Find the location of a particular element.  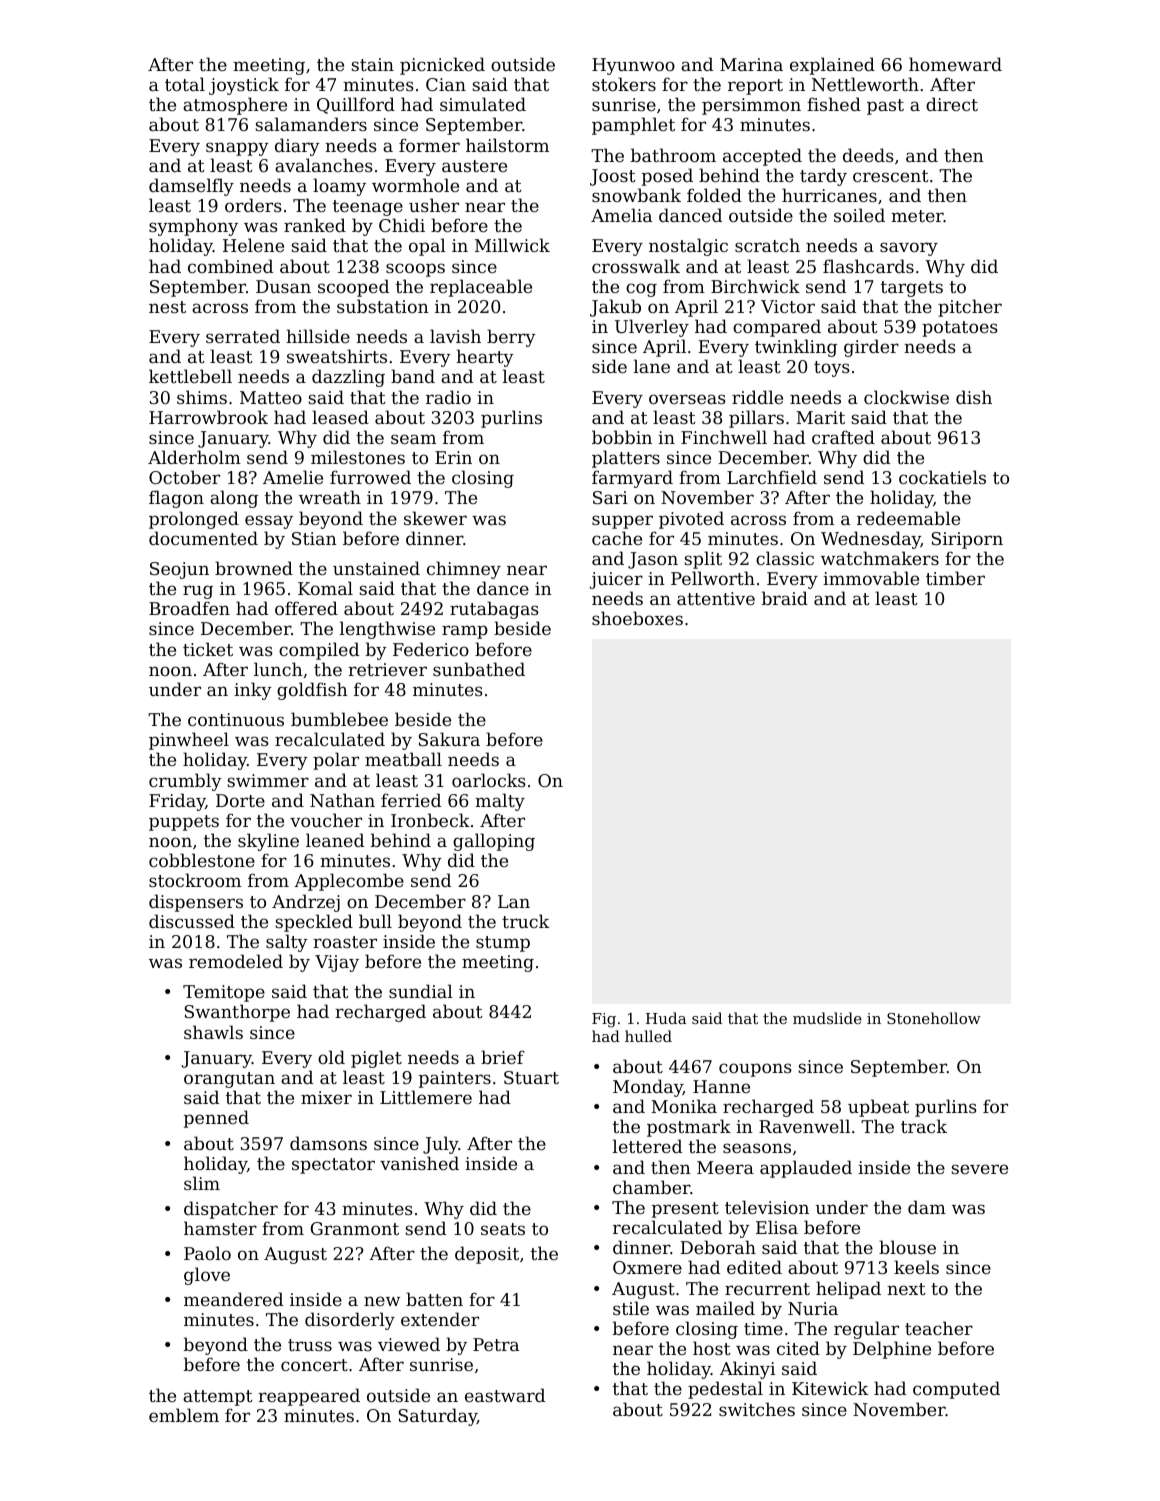

Huda is located at coordinates (666, 1018).
